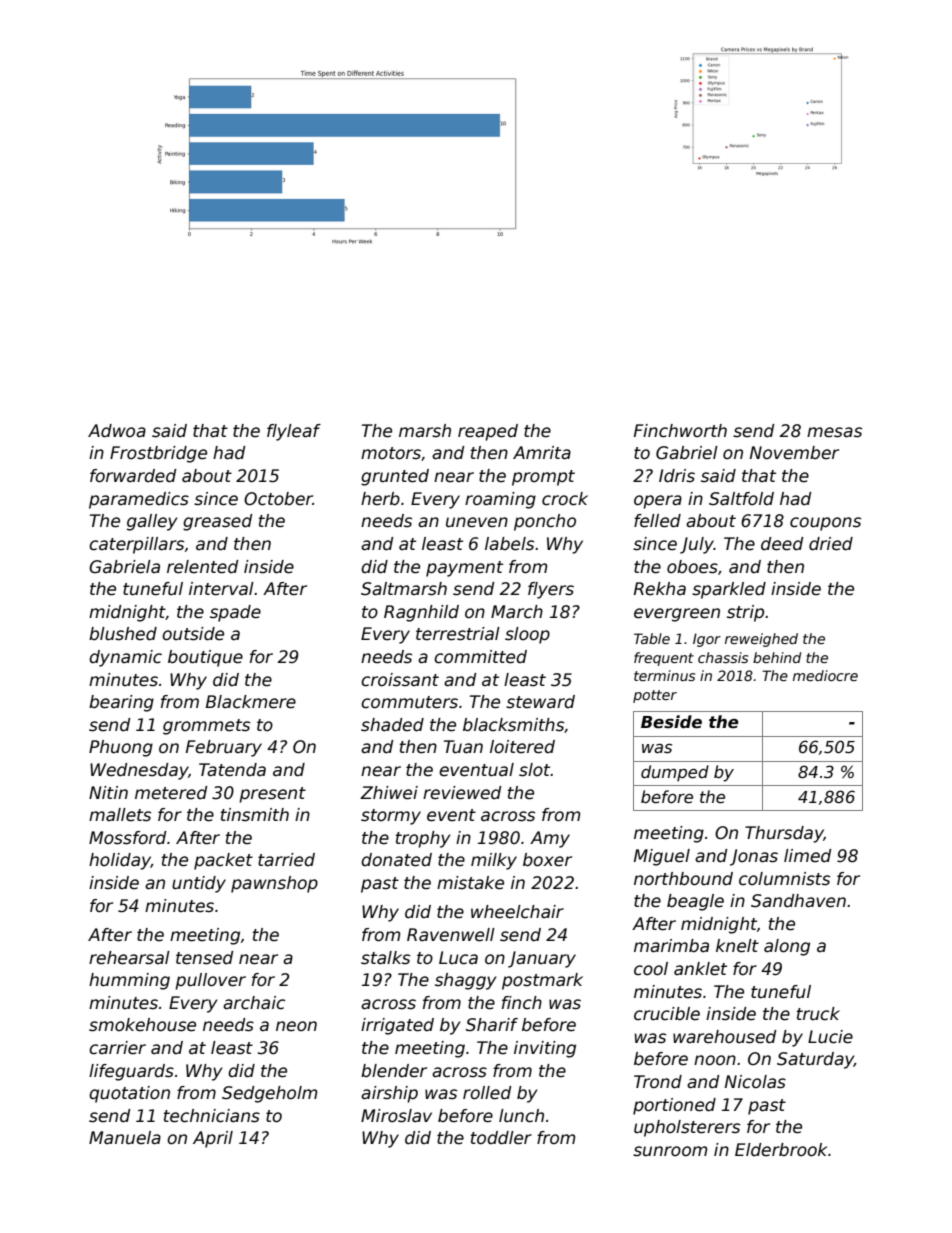 The width and height of the document is (952, 1233). I want to click on reaped, so click(488, 432).
